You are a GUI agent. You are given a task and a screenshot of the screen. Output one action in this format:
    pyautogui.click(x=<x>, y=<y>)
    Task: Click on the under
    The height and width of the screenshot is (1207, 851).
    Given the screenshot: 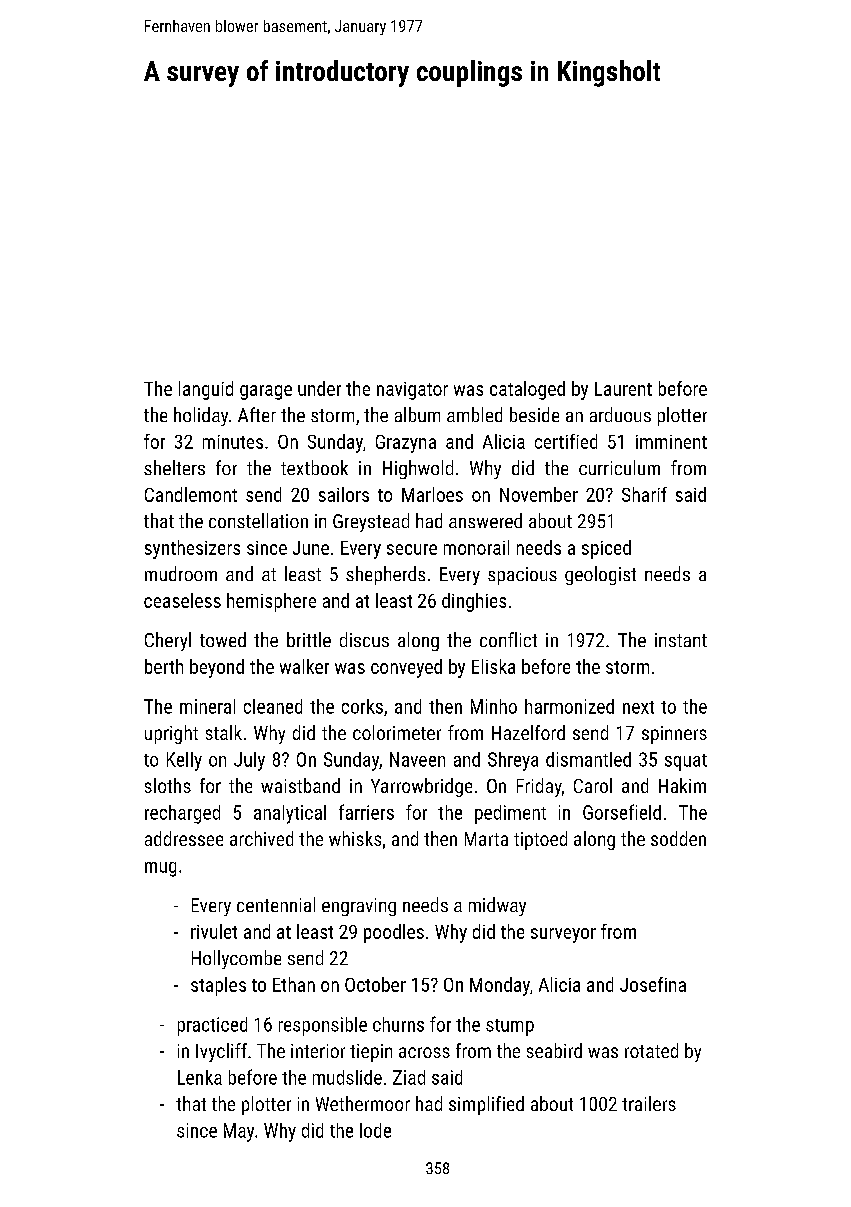 What is the action you would take?
    pyautogui.click(x=319, y=388)
